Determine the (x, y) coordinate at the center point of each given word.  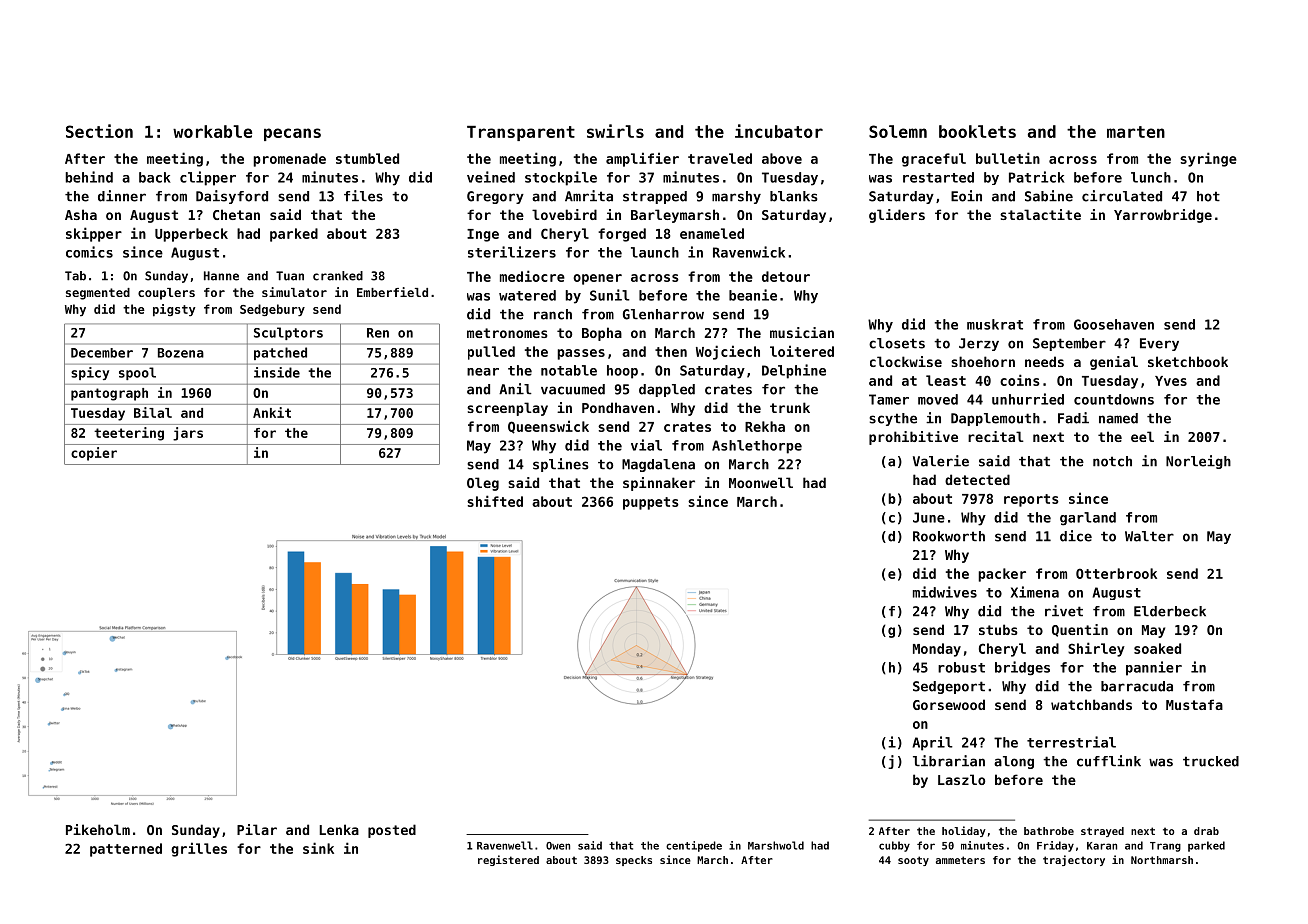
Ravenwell (505, 845)
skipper (94, 234)
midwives (945, 592)
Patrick (1037, 177)
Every (1159, 344)
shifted (495, 501)
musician (802, 332)
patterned (126, 850)
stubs (998, 629)
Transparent (521, 133)
